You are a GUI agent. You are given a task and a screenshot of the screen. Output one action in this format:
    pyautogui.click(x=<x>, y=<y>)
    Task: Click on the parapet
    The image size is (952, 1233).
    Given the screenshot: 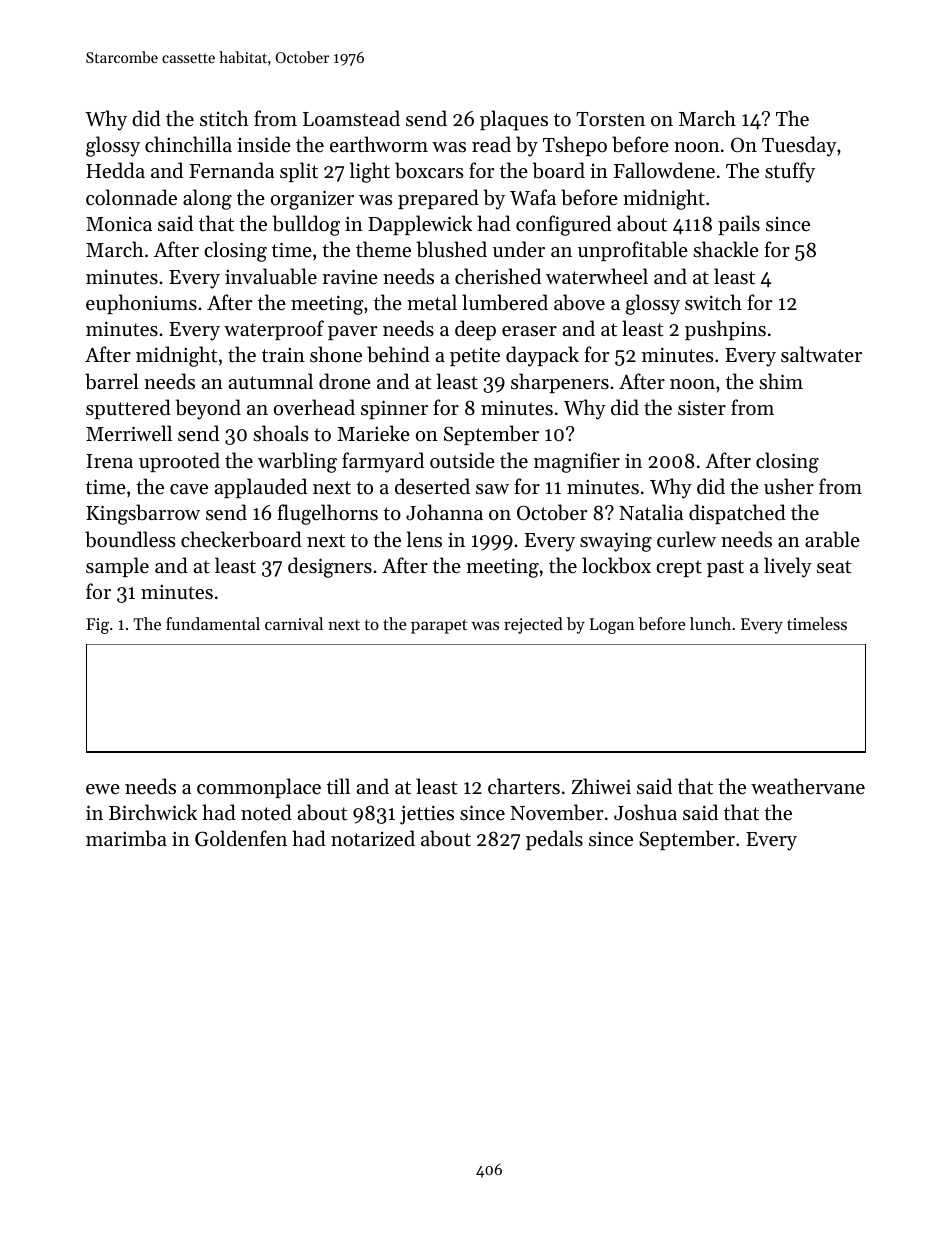 What is the action you would take?
    pyautogui.click(x=439, y=626)
